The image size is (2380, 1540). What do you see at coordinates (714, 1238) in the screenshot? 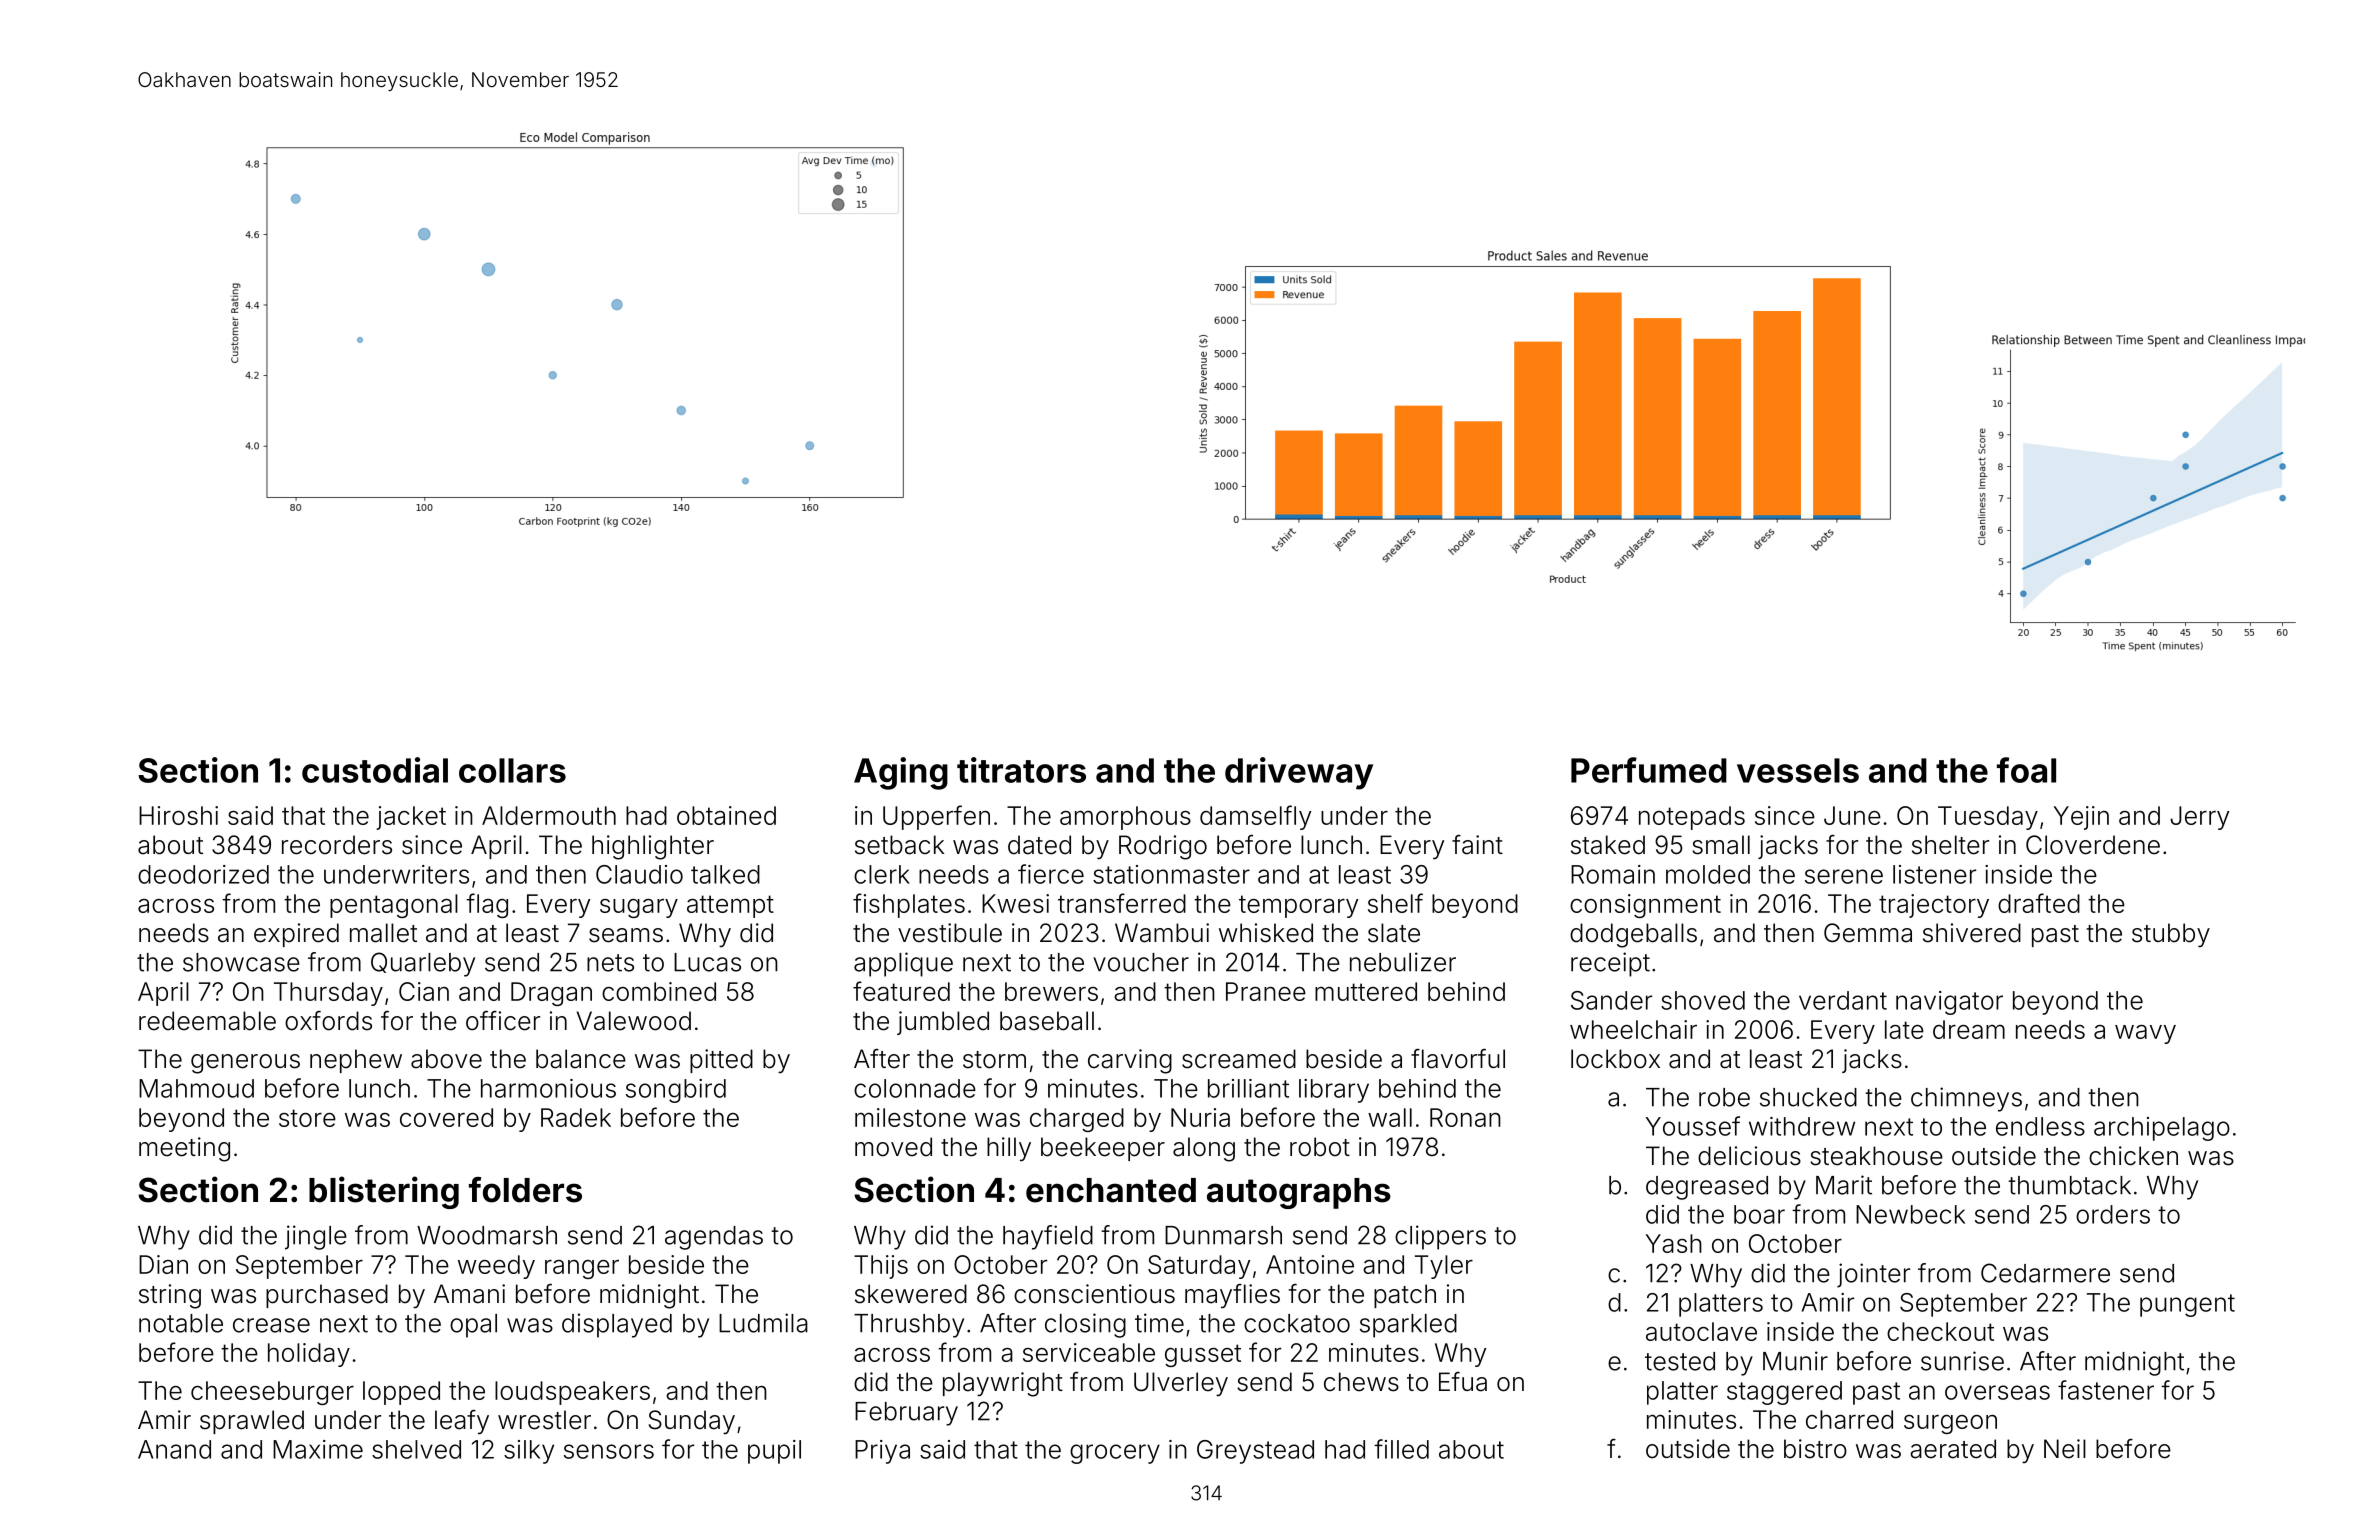
I see `agendas` at bounding box center [714, 1238].
